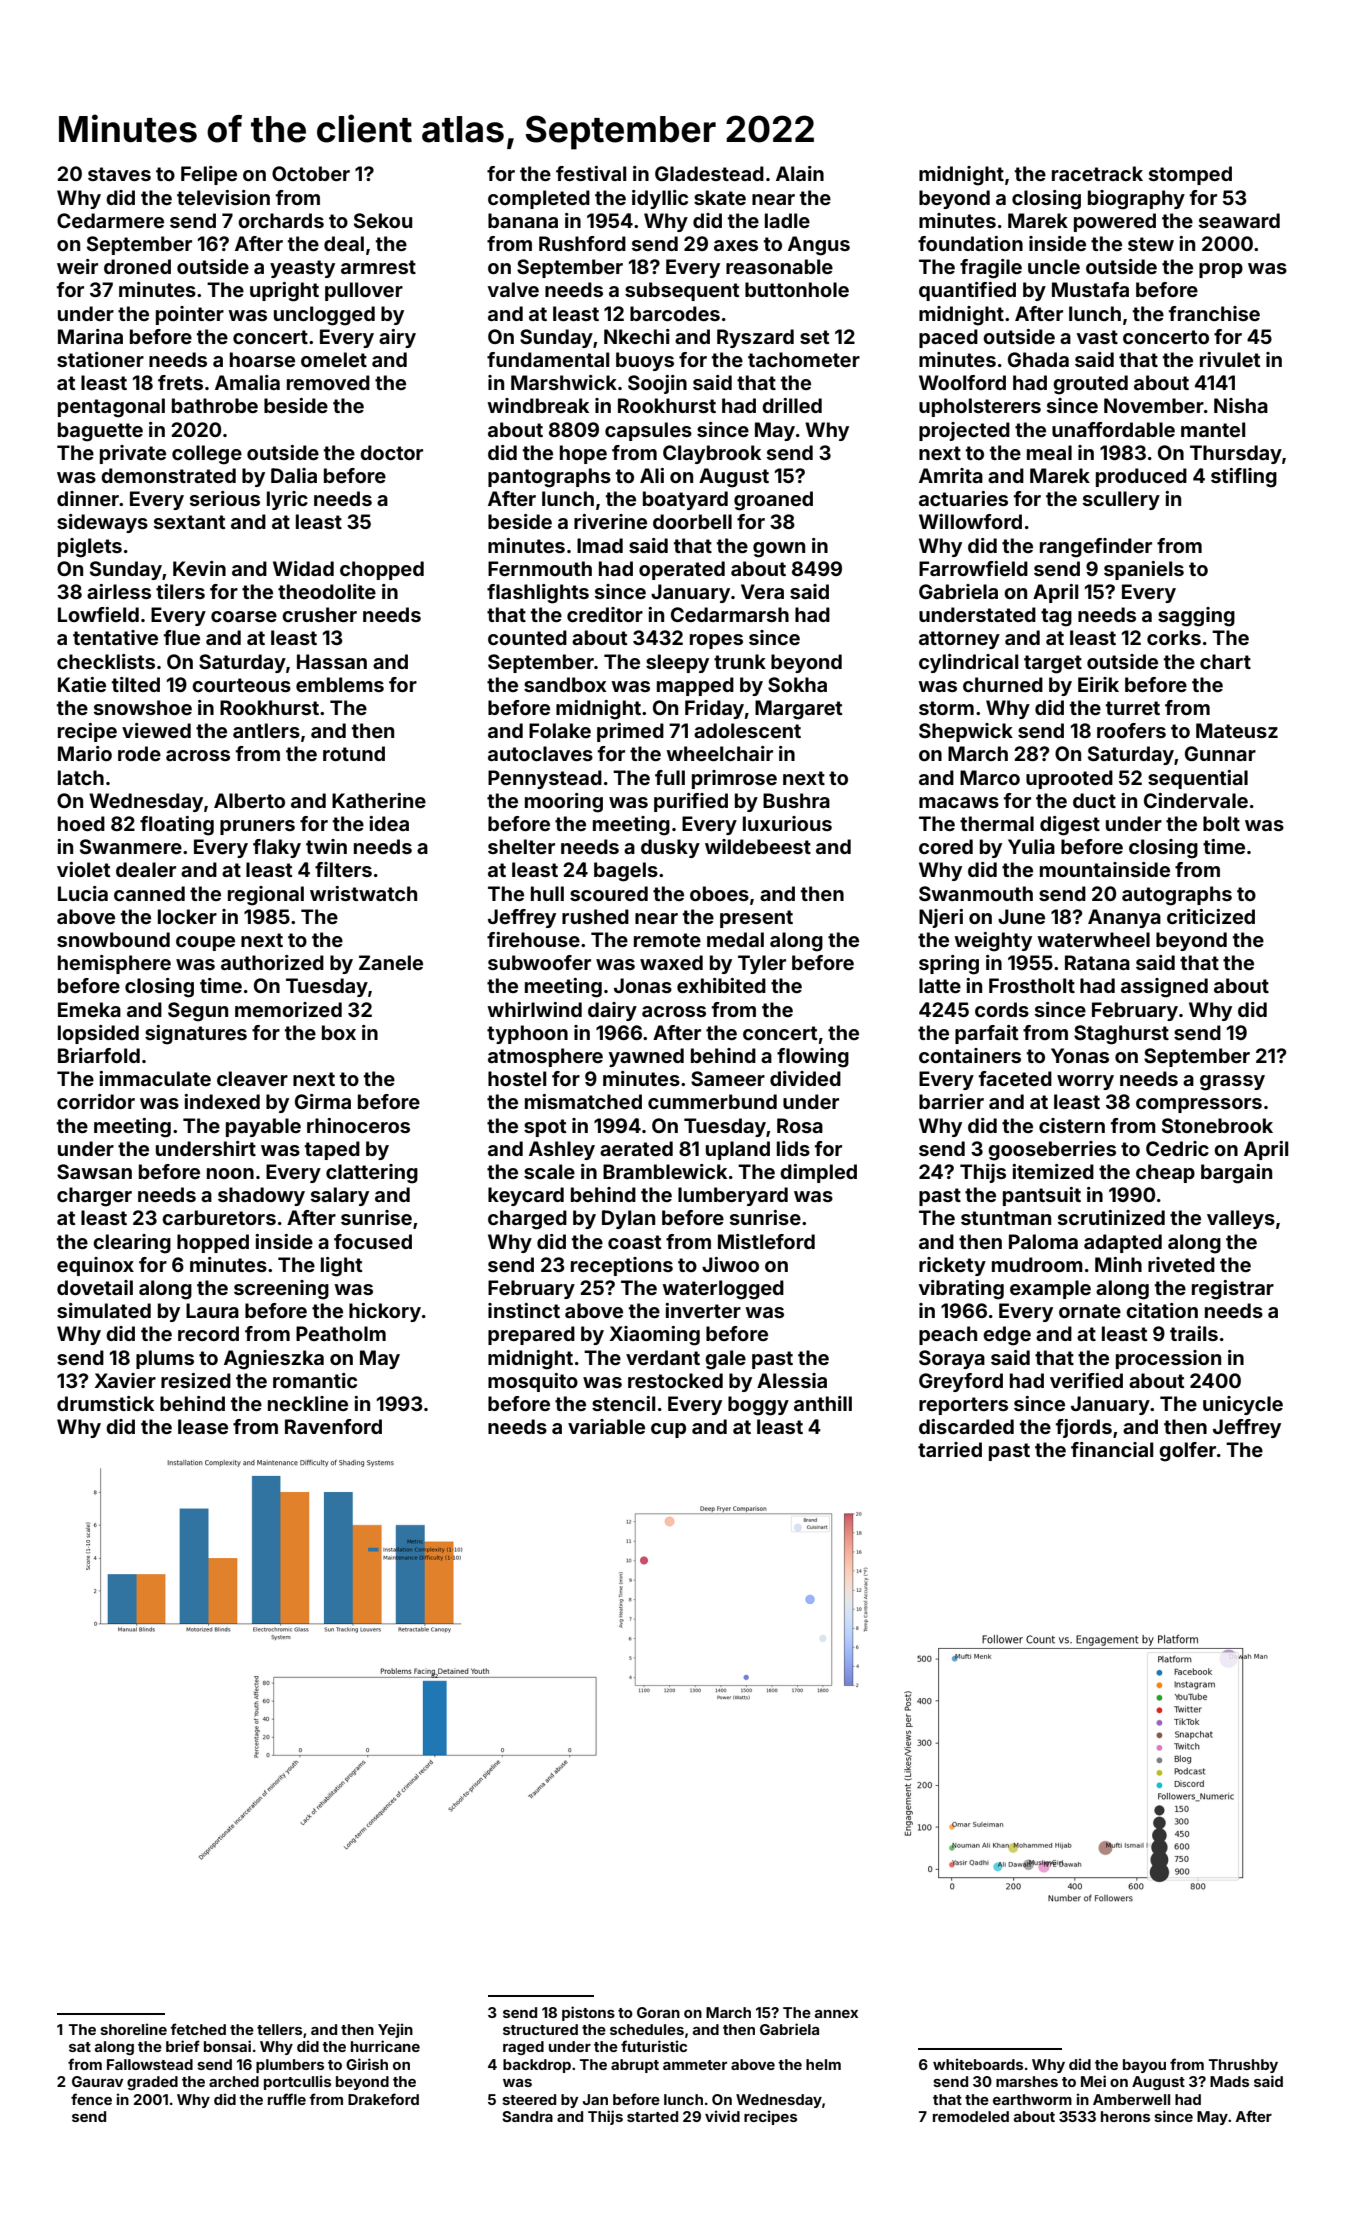  What do you see at coordinates (588, 2013) in the screenshot?
I see `pistons` at bounding box center [588, 2013].
